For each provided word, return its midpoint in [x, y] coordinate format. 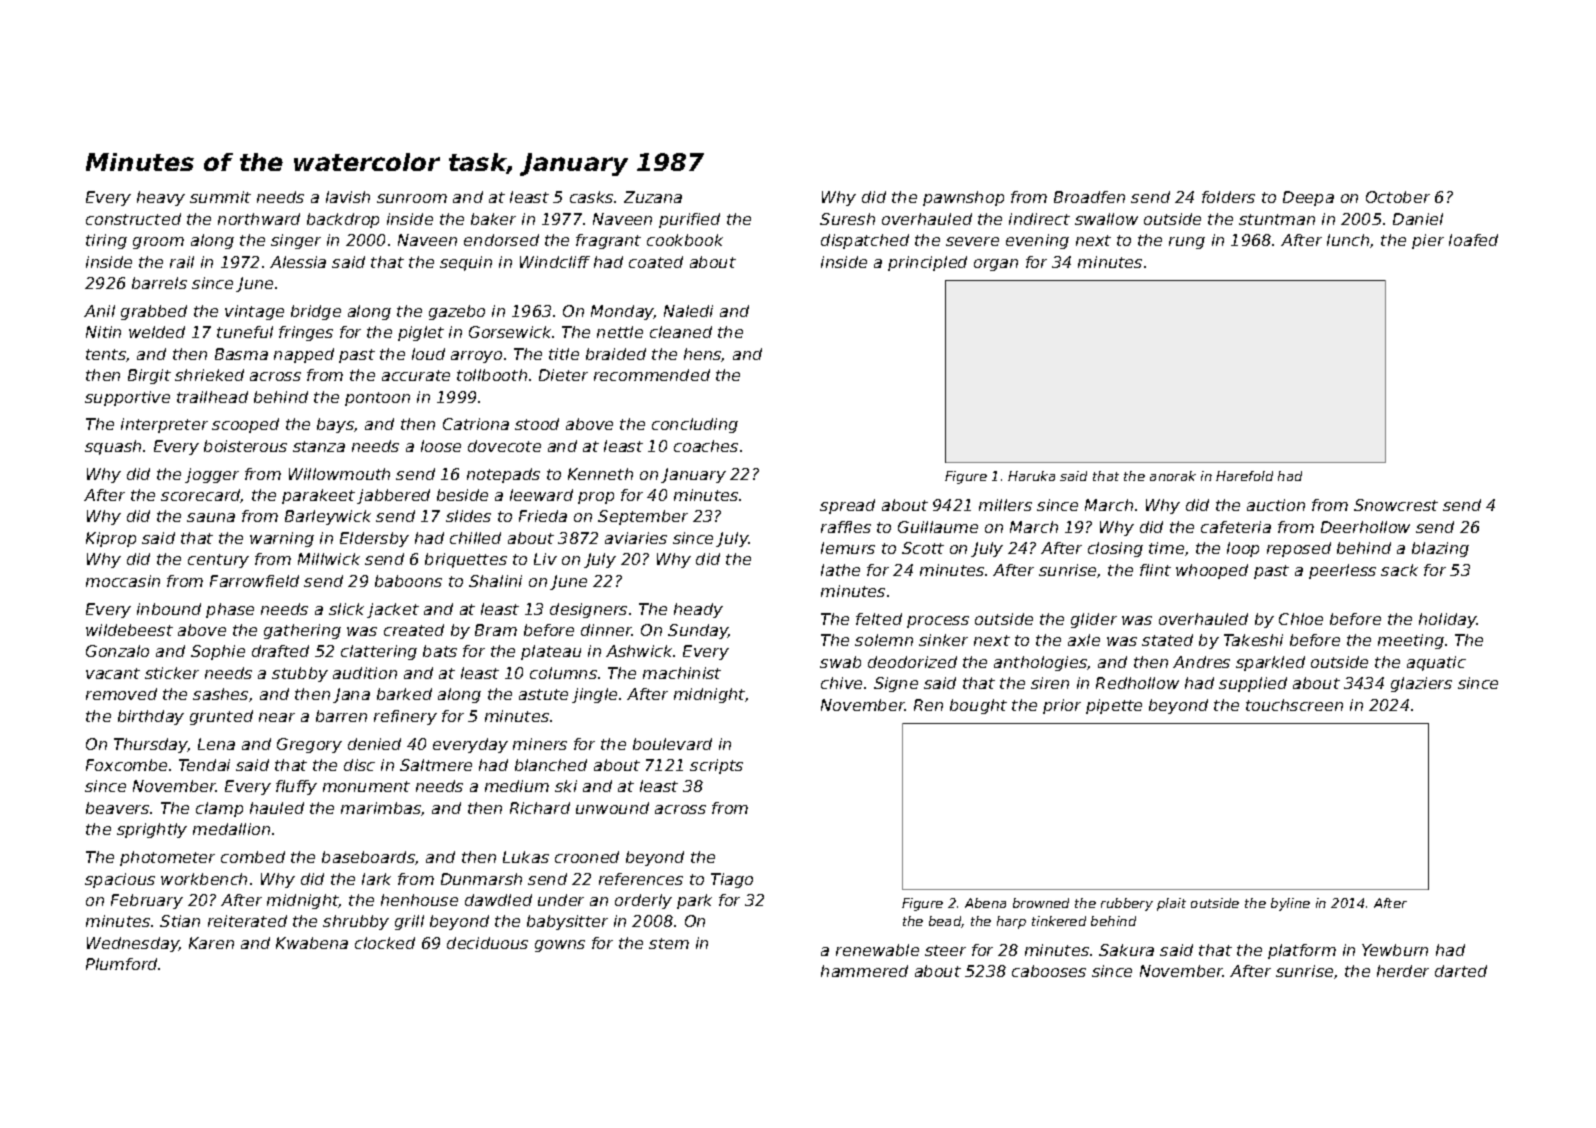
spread [847, 506]
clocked [385, 943]
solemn [884, 640]
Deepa [1308, 198]
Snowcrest [1396, 505]
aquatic [1436, 663]
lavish [348, 197]
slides [468, 516]
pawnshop [963, 198]
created [414, 630]
